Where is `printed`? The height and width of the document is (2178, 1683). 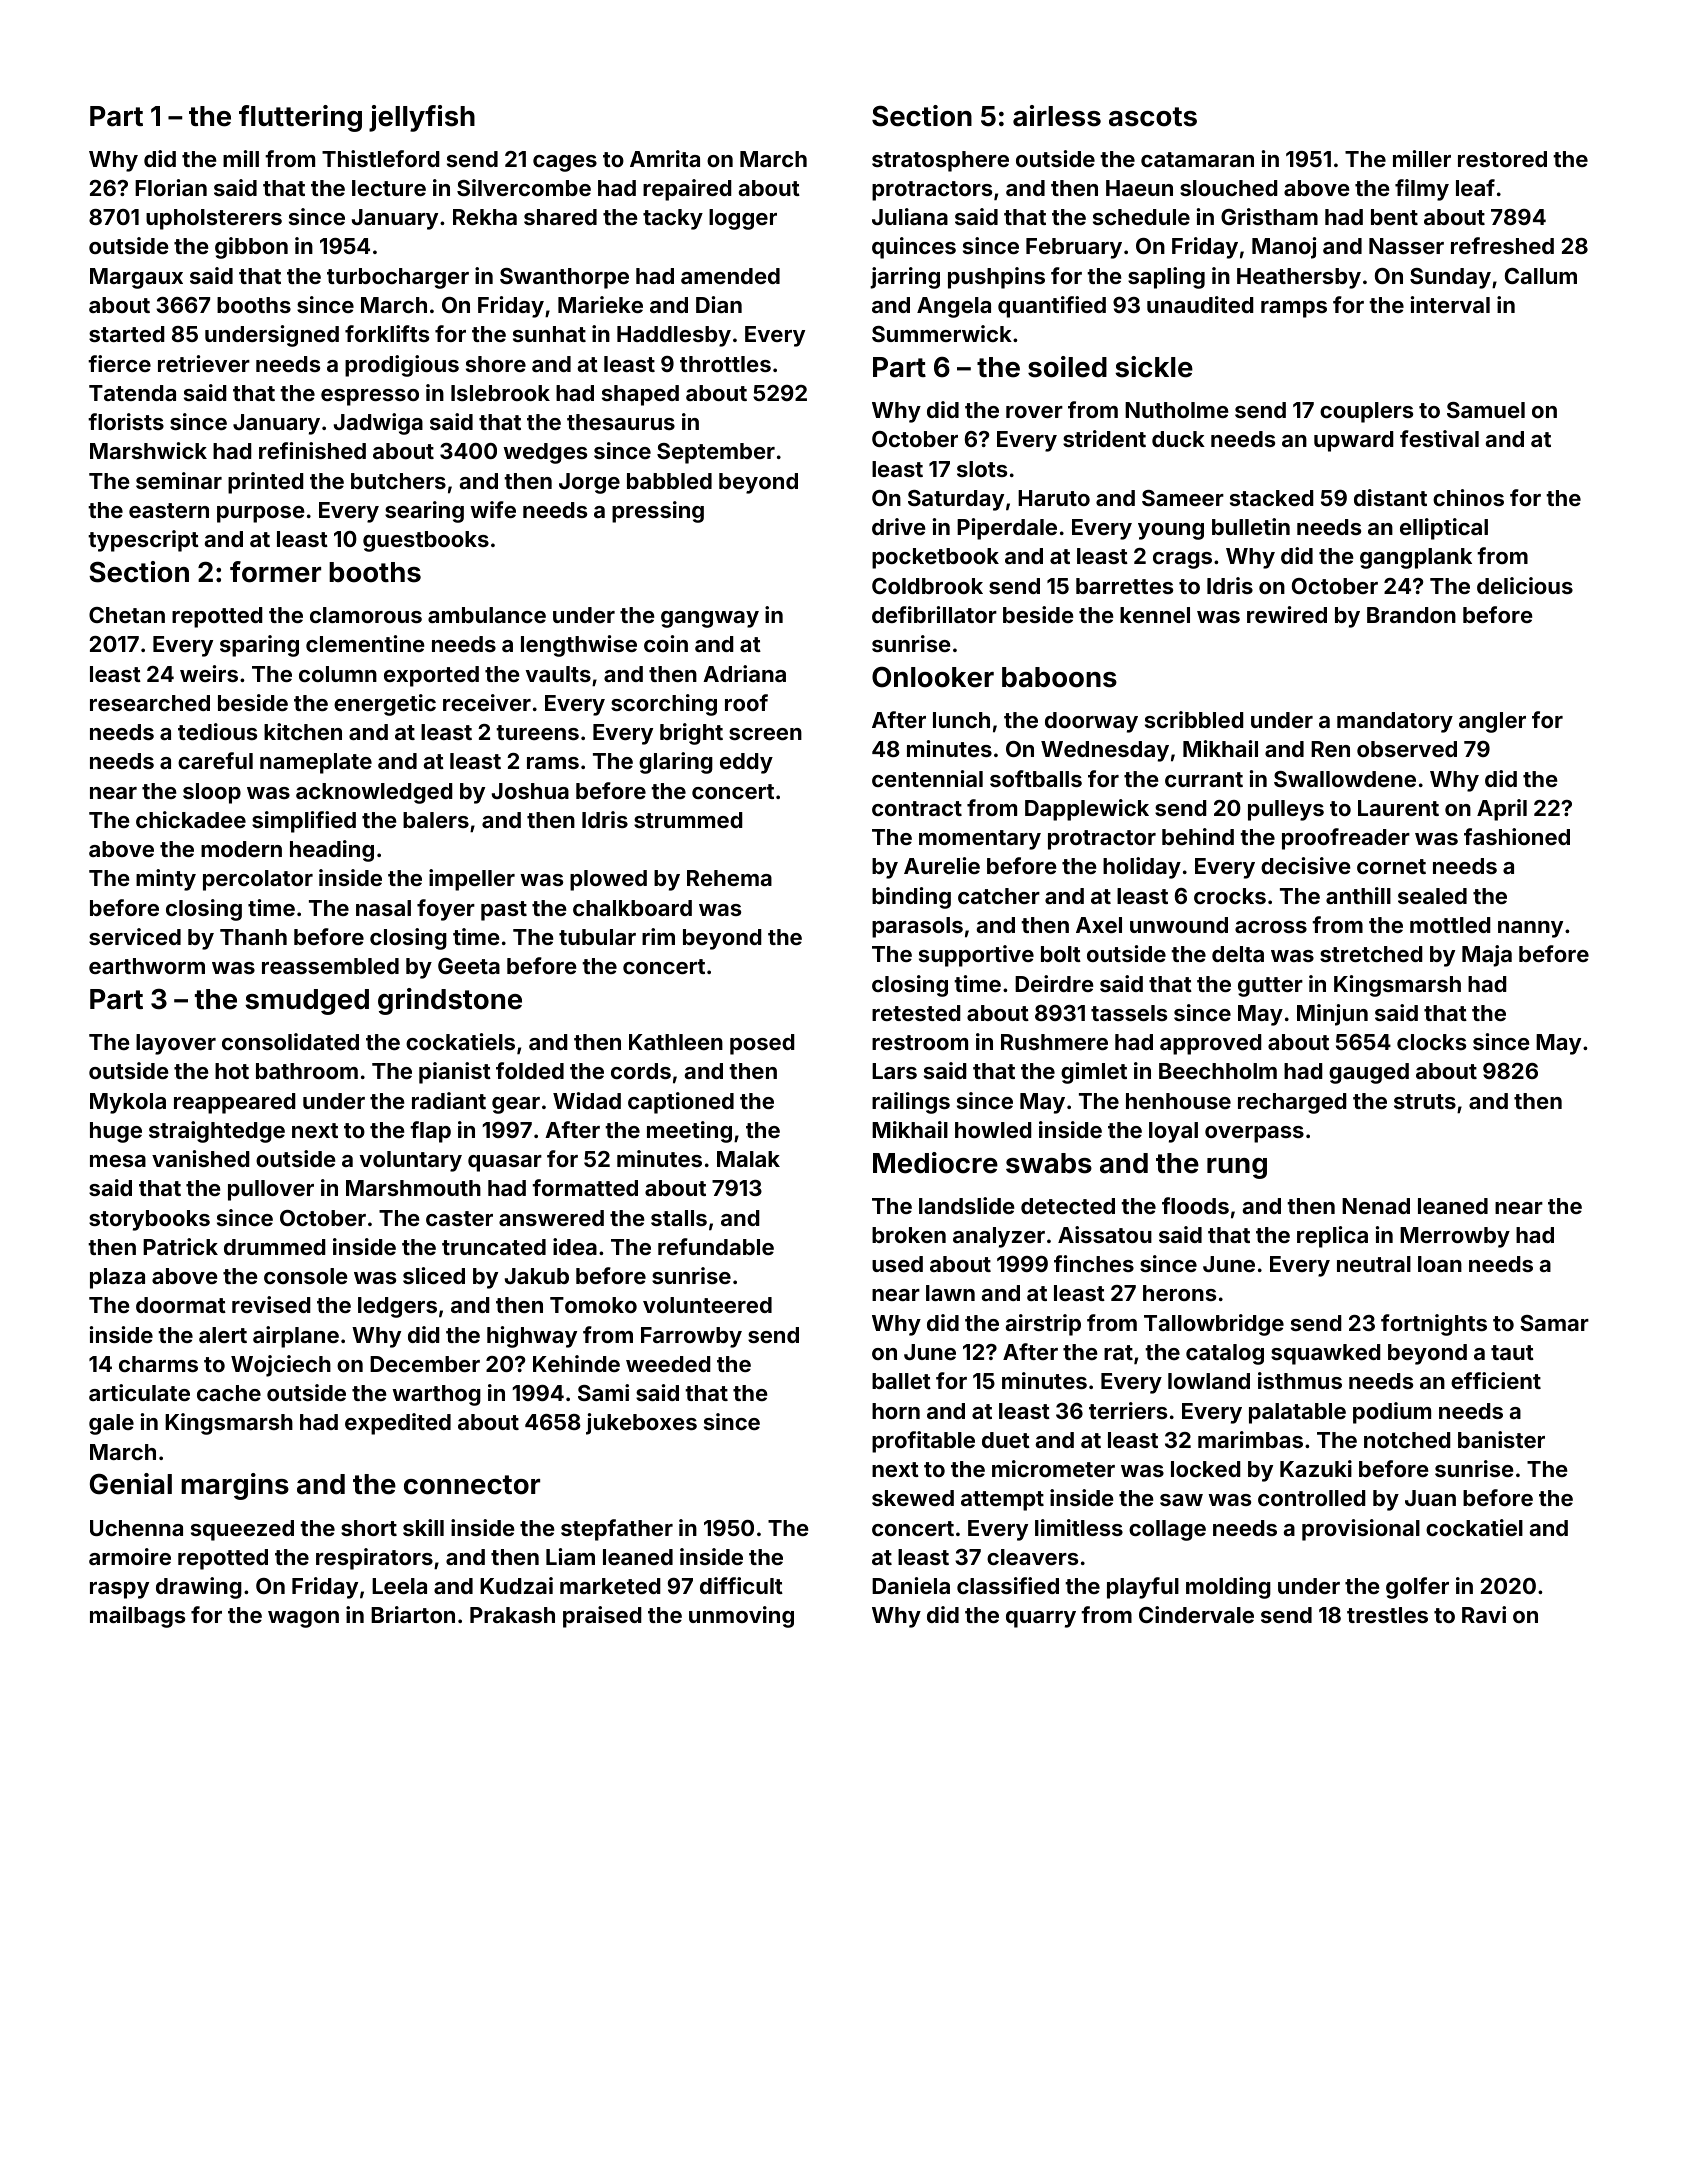
printed is located at coordinates (266, 483).
